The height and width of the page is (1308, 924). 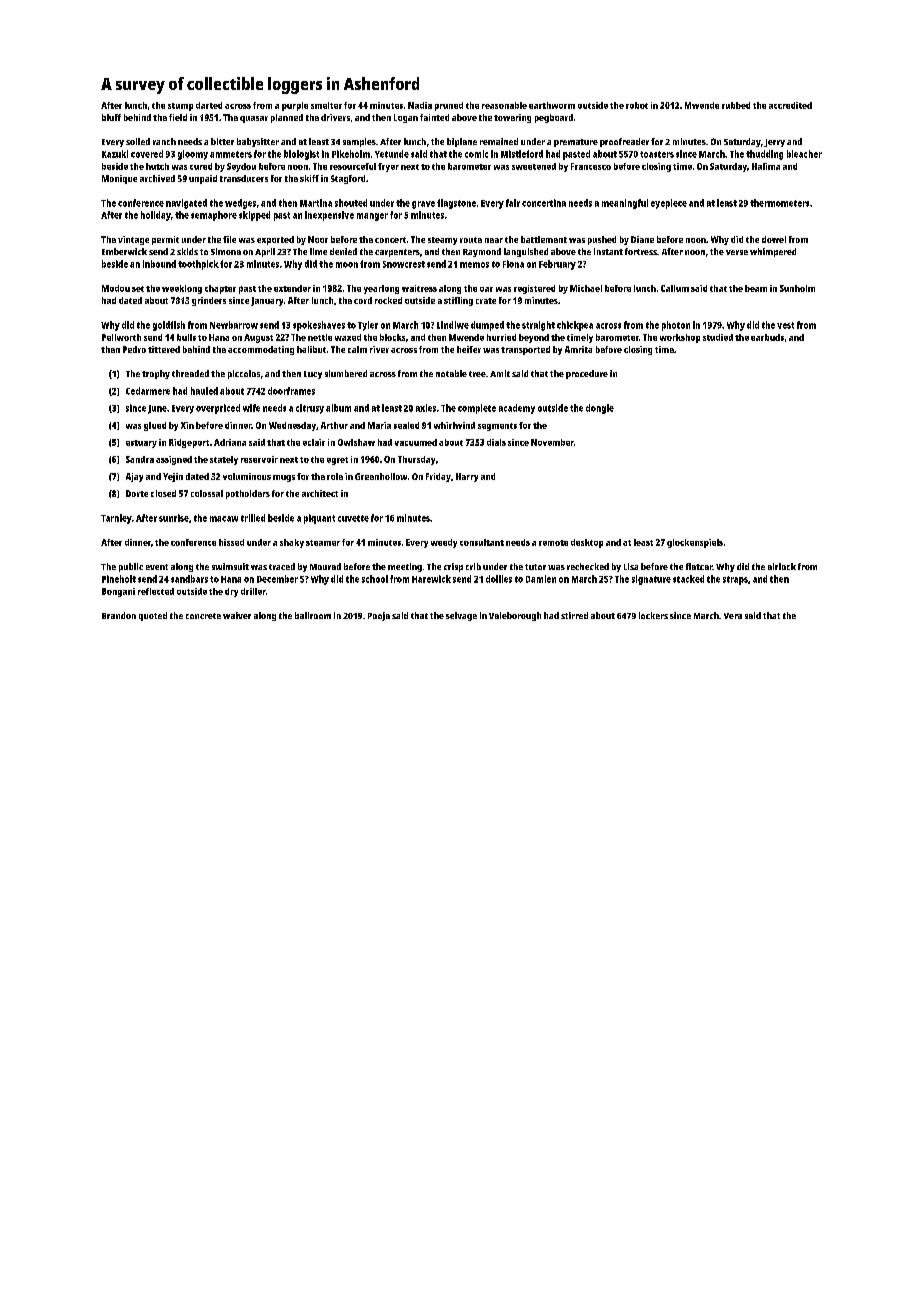 I want to click on mugs, so click(x=284, y=478).
